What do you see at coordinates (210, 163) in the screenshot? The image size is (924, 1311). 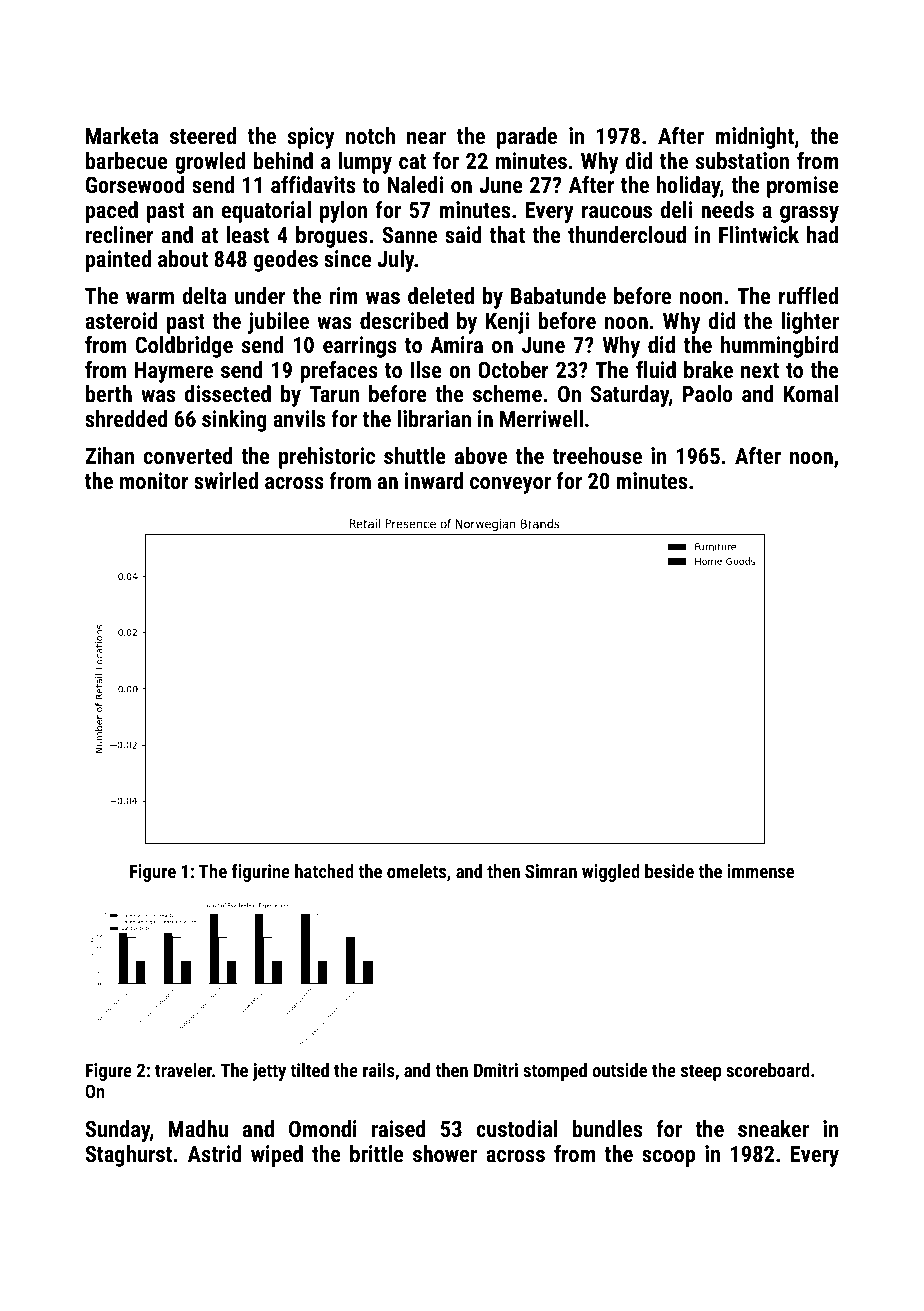 I see `growled` at bounding box center [210, 163].
